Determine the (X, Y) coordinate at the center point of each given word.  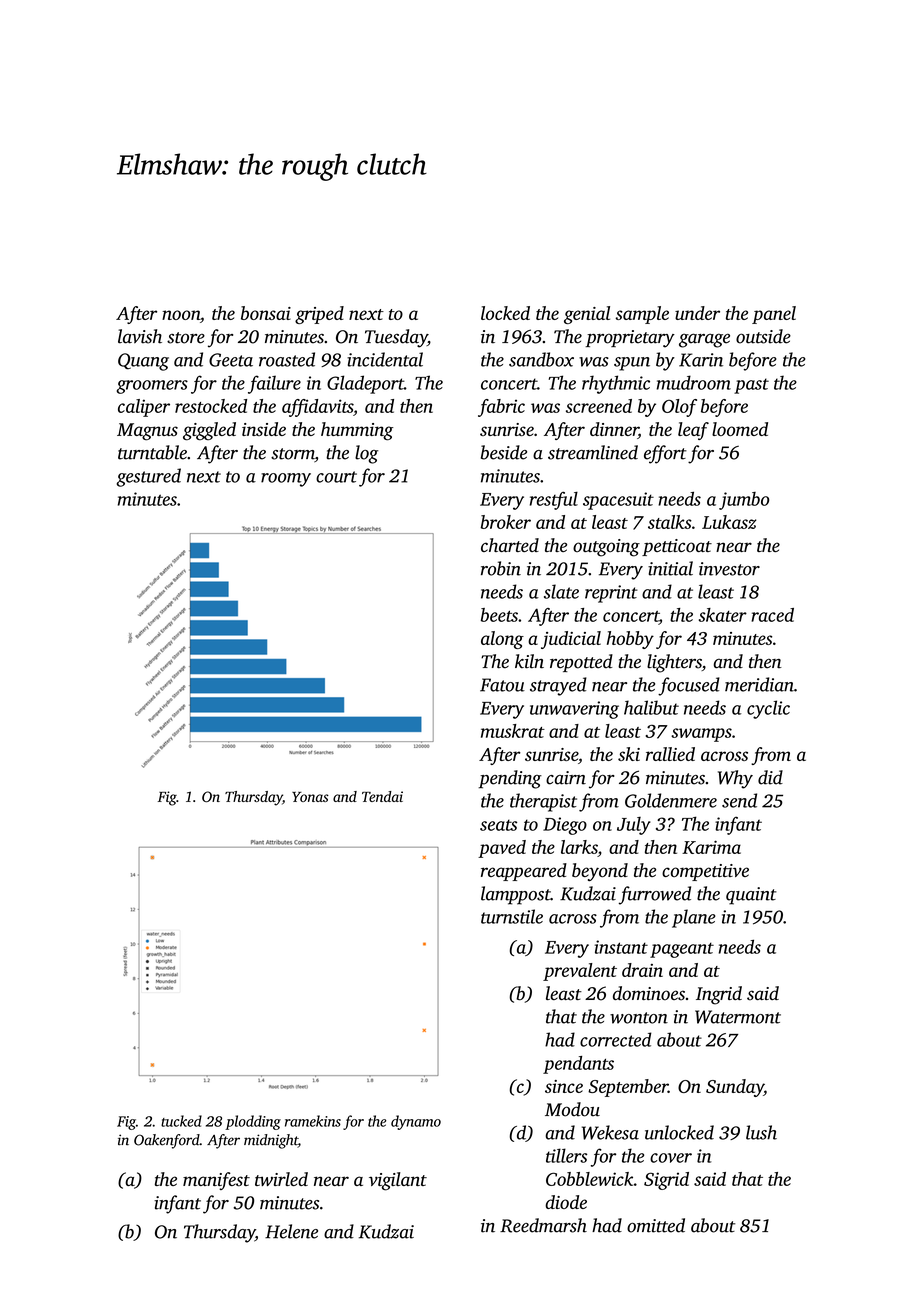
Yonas (310, 797)
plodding (253, 1122)
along (502, 640)
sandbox (541, 359)
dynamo (416, 1122)
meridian (759, 684)
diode (566, 1202)
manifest (216, 1181)
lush (761, 1132)
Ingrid (719, 995)
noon (181, 315)
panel (774, 315)
